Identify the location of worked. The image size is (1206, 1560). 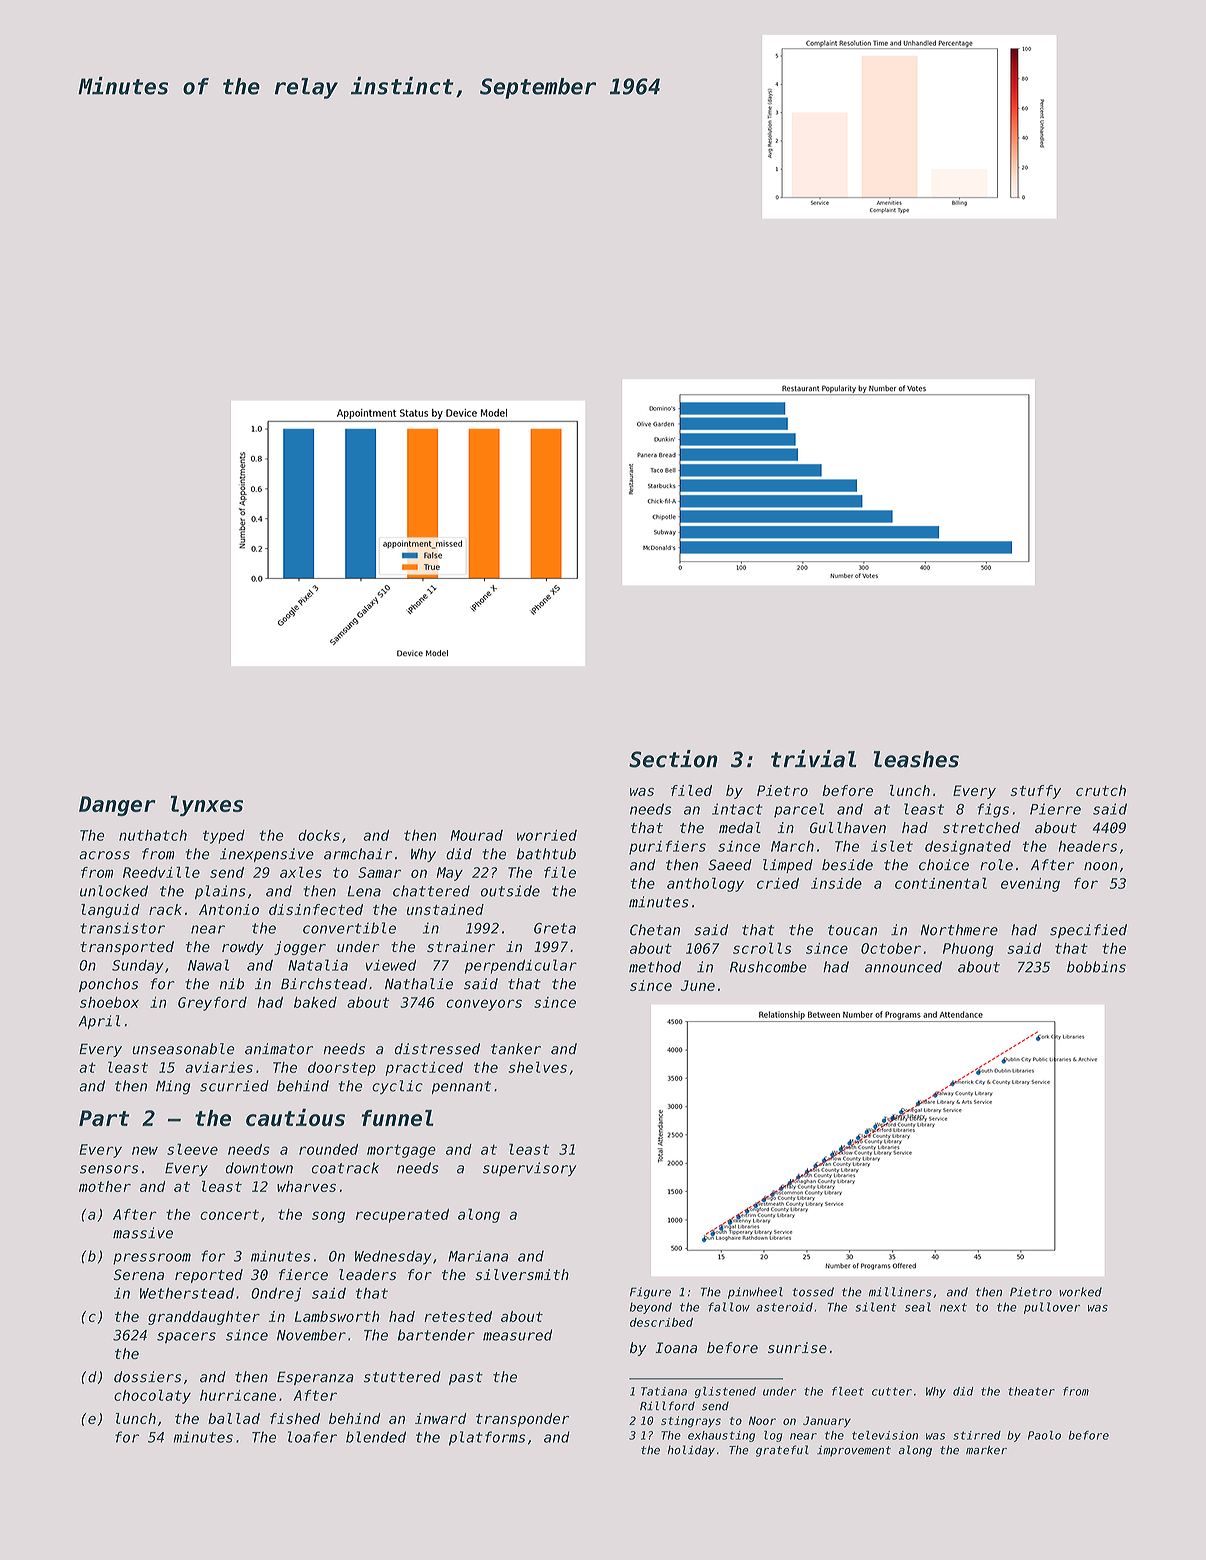
(1080, 1292).
